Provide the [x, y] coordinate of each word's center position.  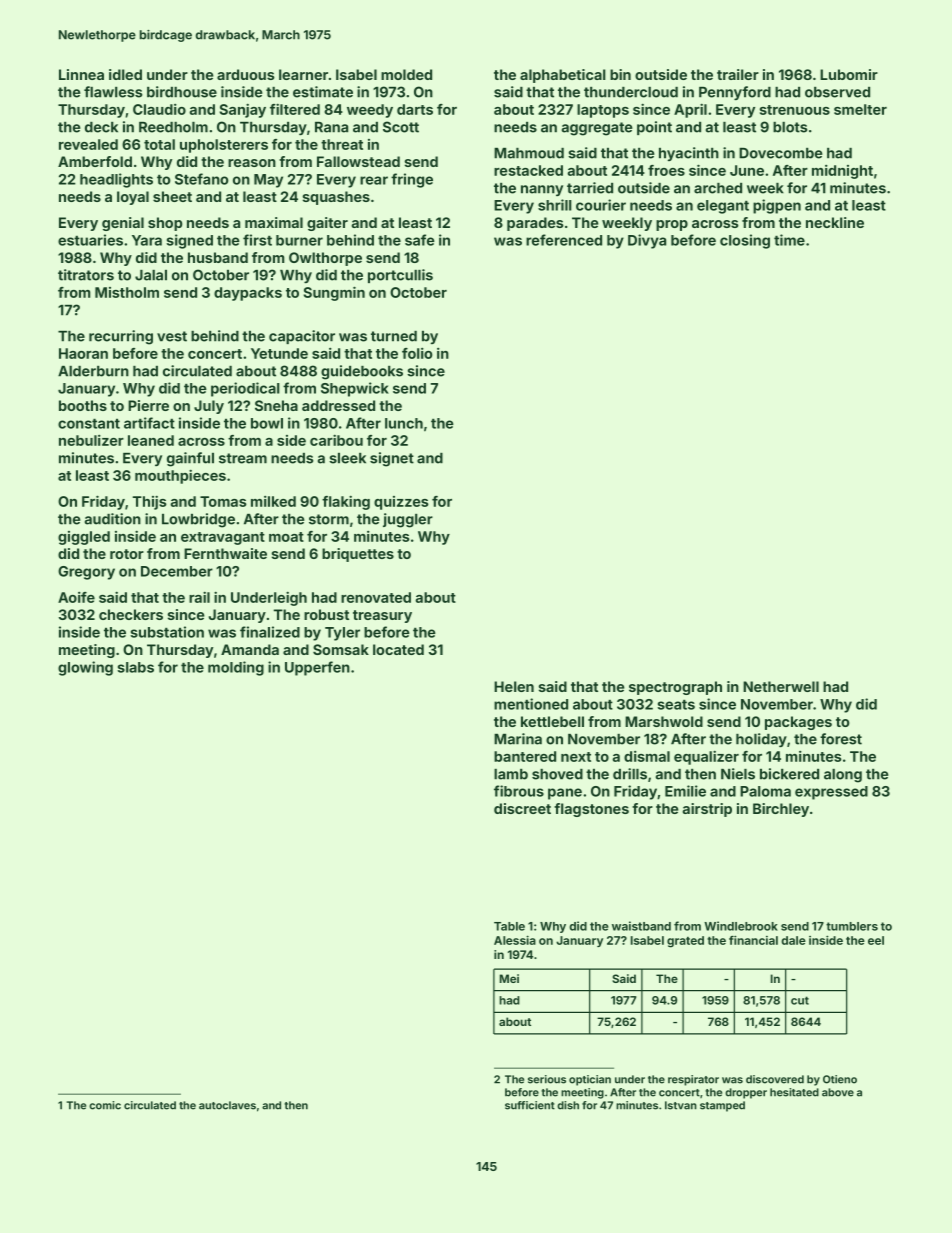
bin [620, 74]
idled [125, 74]
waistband [641, 926]
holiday [761, 740]
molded [406, 74]
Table [509, 926]
